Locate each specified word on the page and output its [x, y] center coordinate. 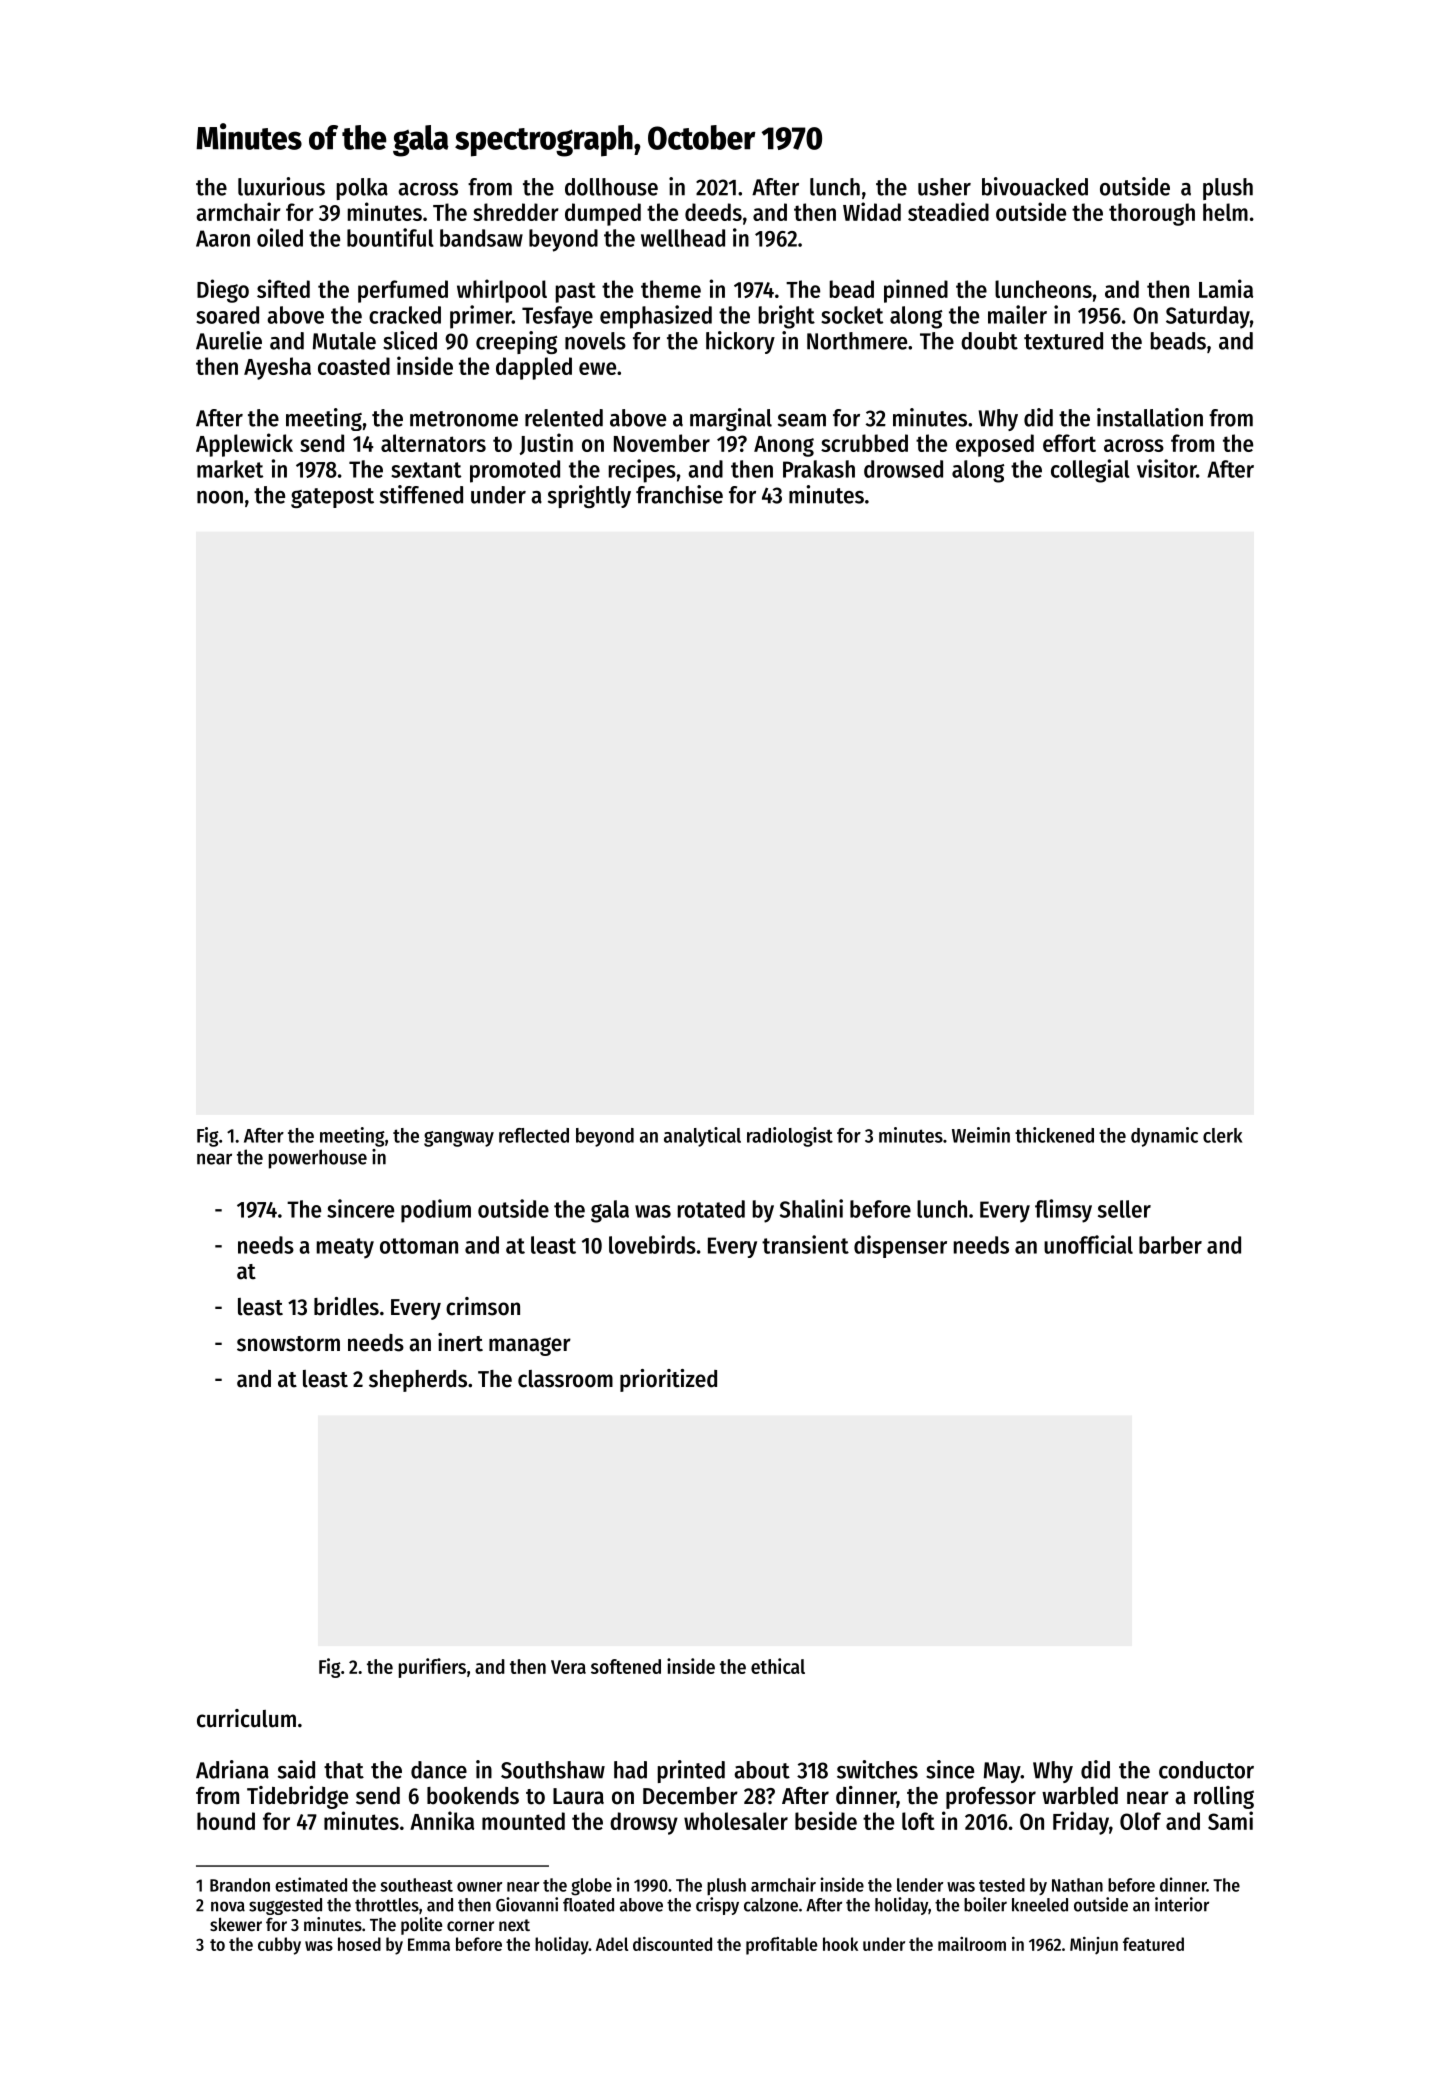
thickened [1054, 1135]
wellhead [683, 238]
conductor [1206, 1770]
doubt [989, 341]
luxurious [281, 186]
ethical [778, 1666]
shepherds [418, 1381]
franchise [679, 494]
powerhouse [318, 1159]
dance [439, 1770]
